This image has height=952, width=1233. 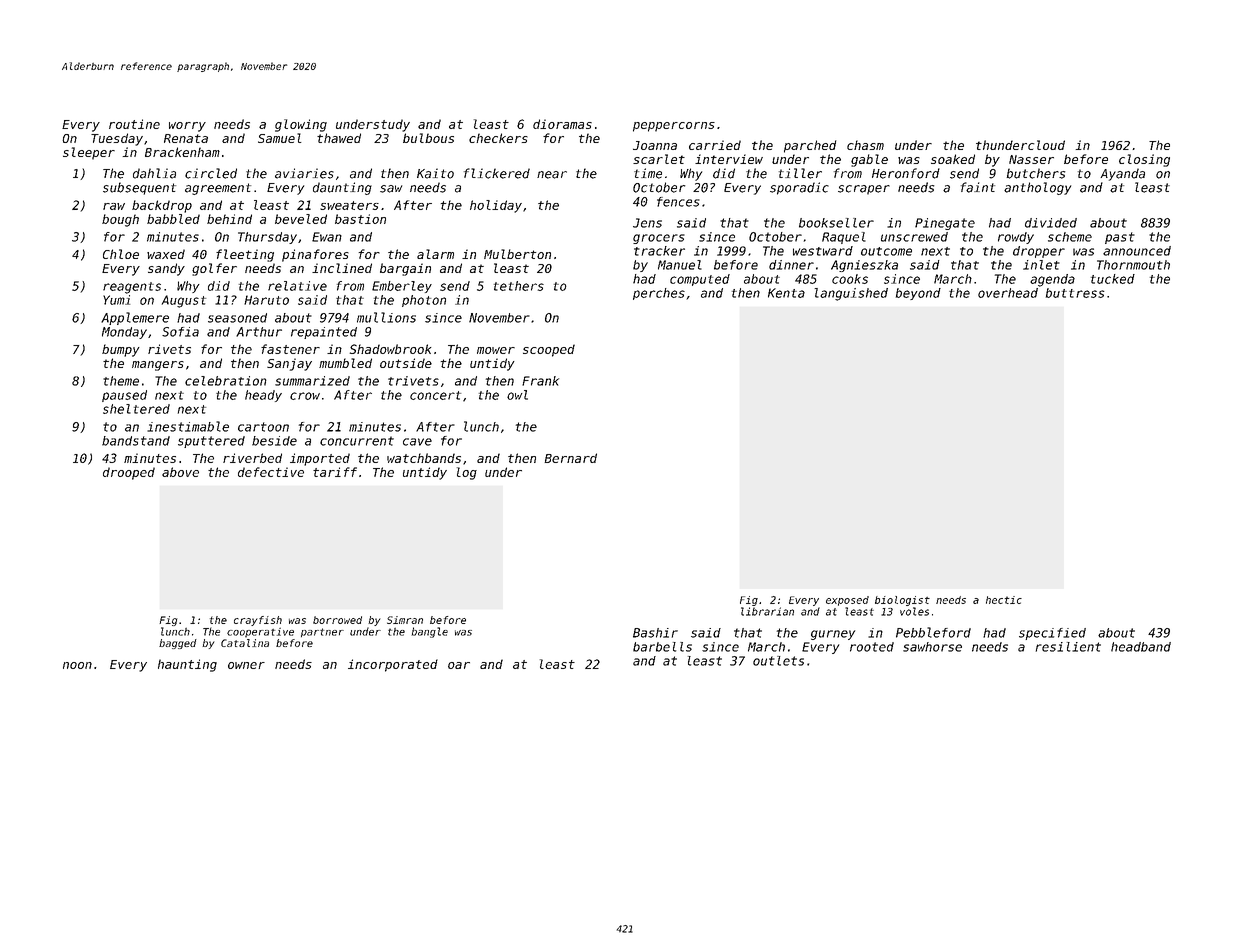 What do you see at coordinates (279, 138) in the image?
I see `Samuel` at bounding box center [279, 138].
